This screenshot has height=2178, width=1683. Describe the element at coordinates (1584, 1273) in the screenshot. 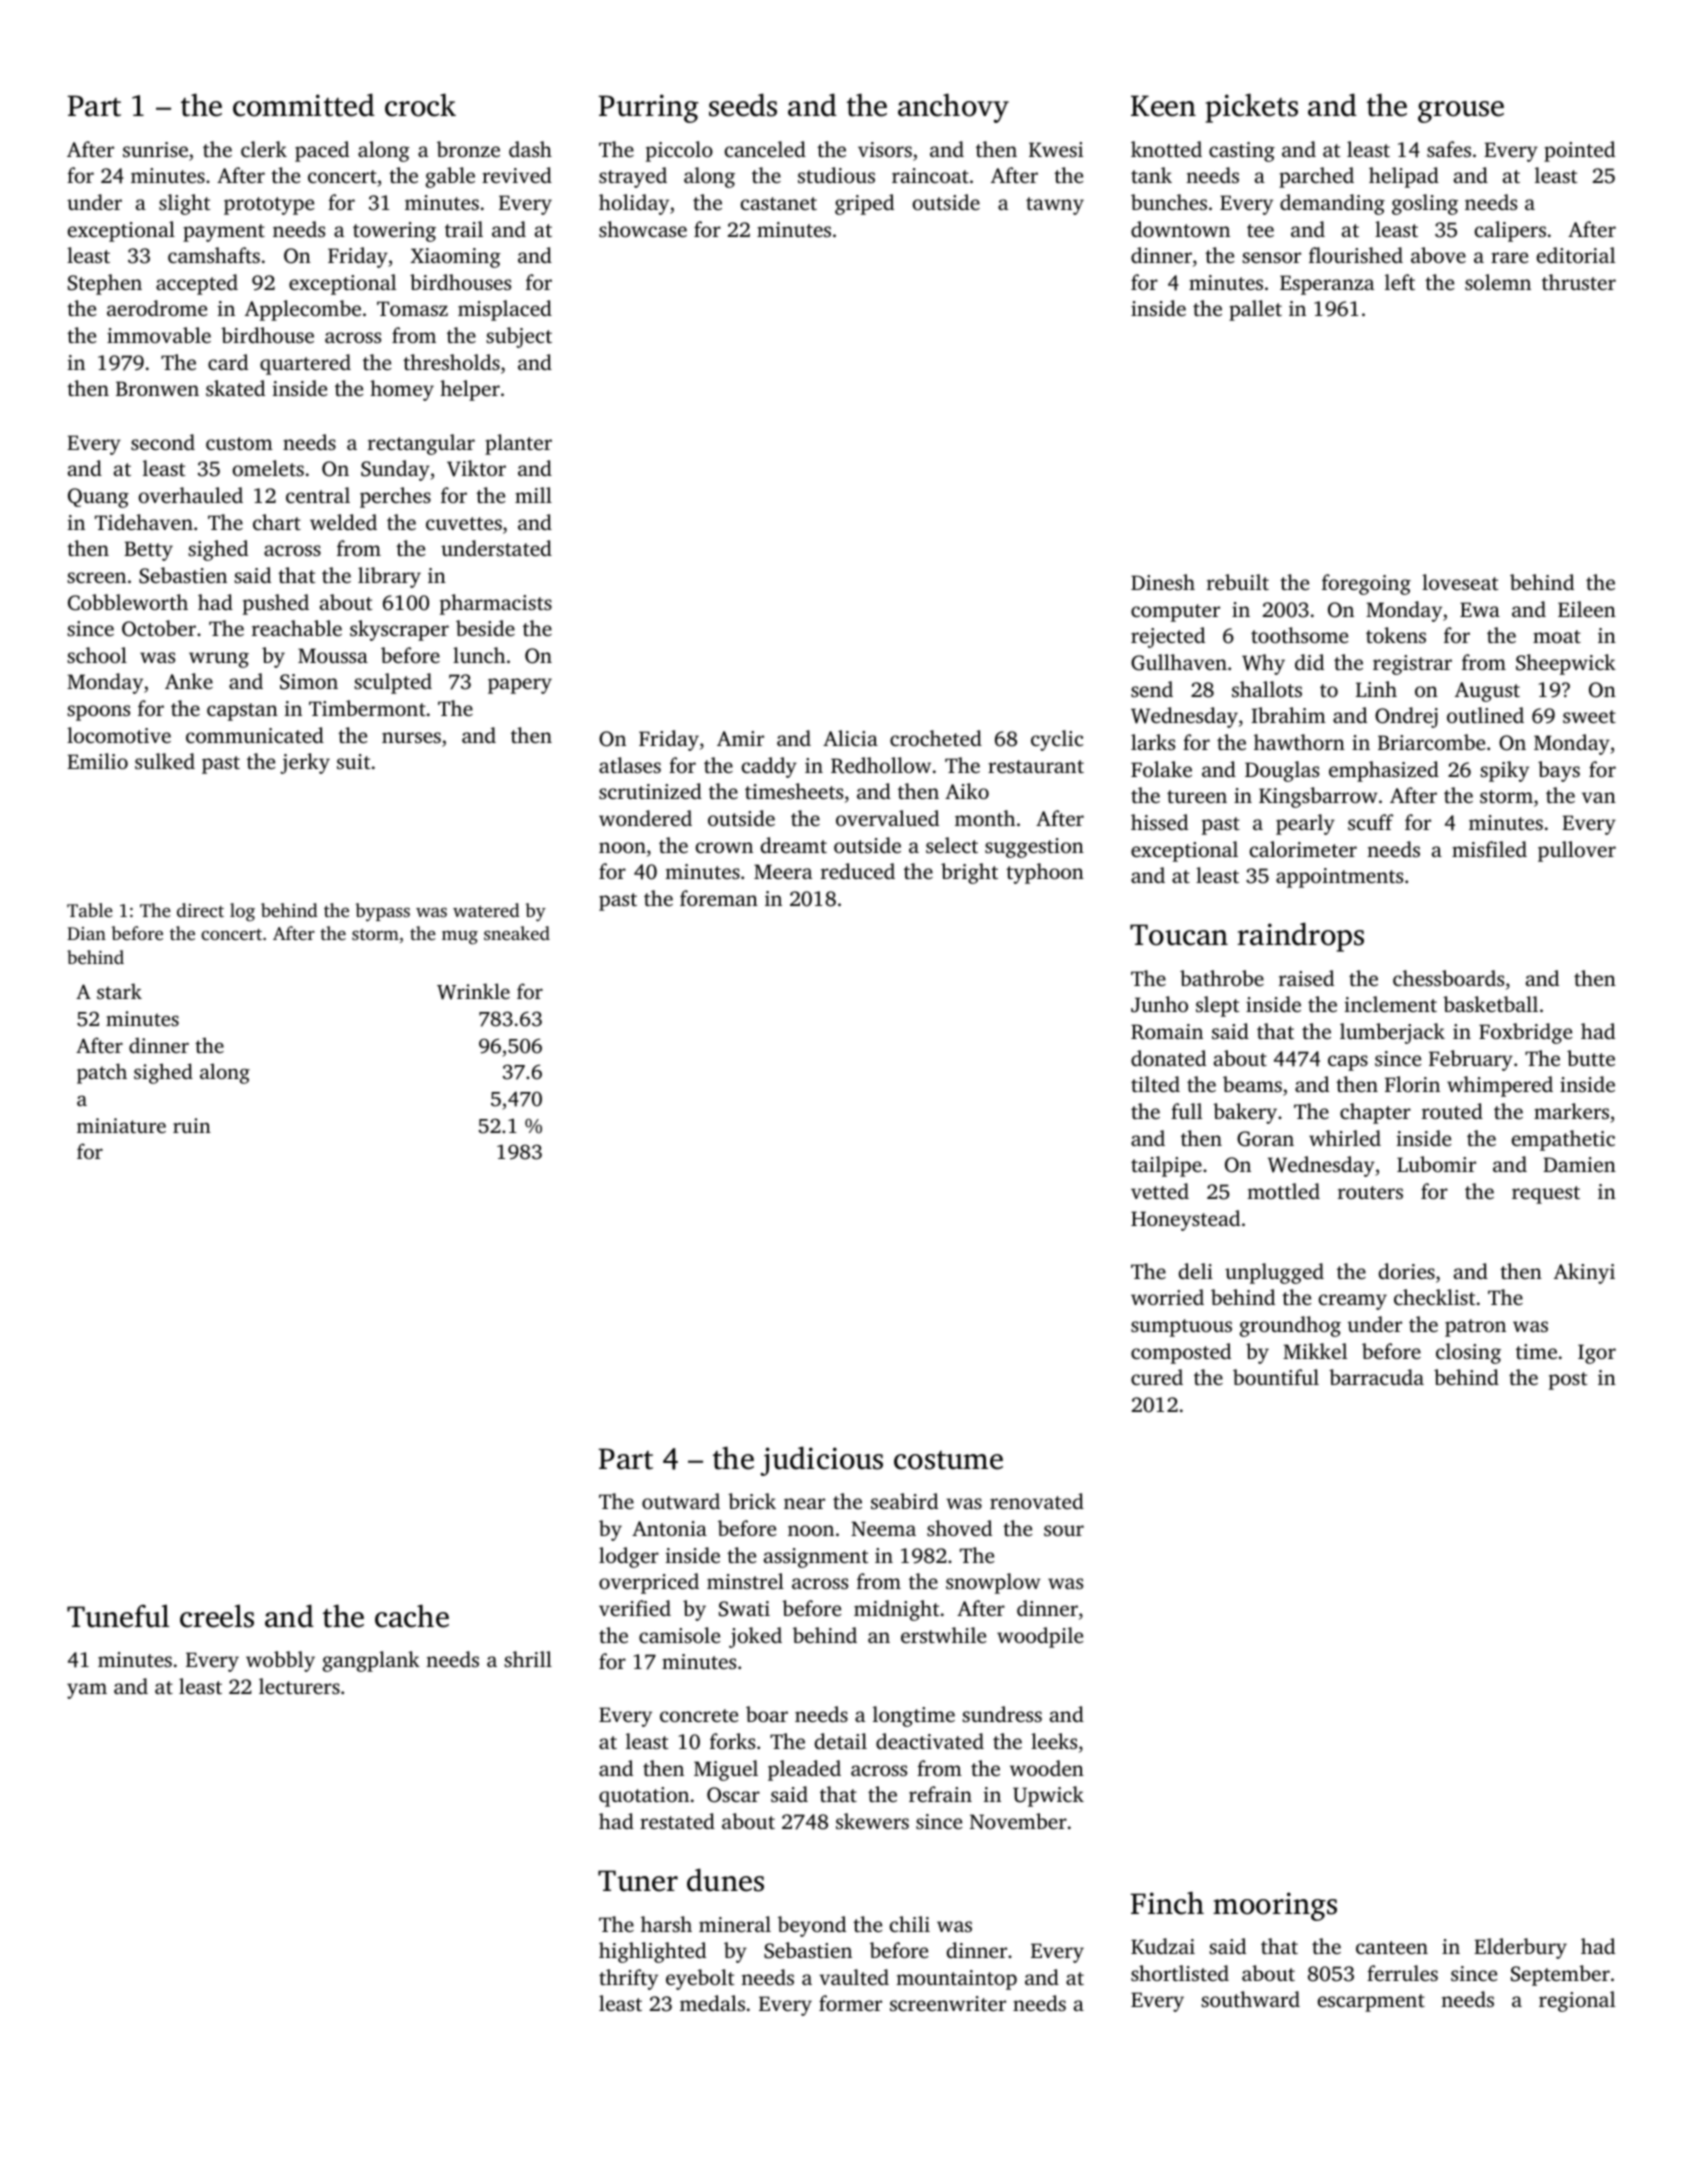

I see `Akinyi` at that location.
